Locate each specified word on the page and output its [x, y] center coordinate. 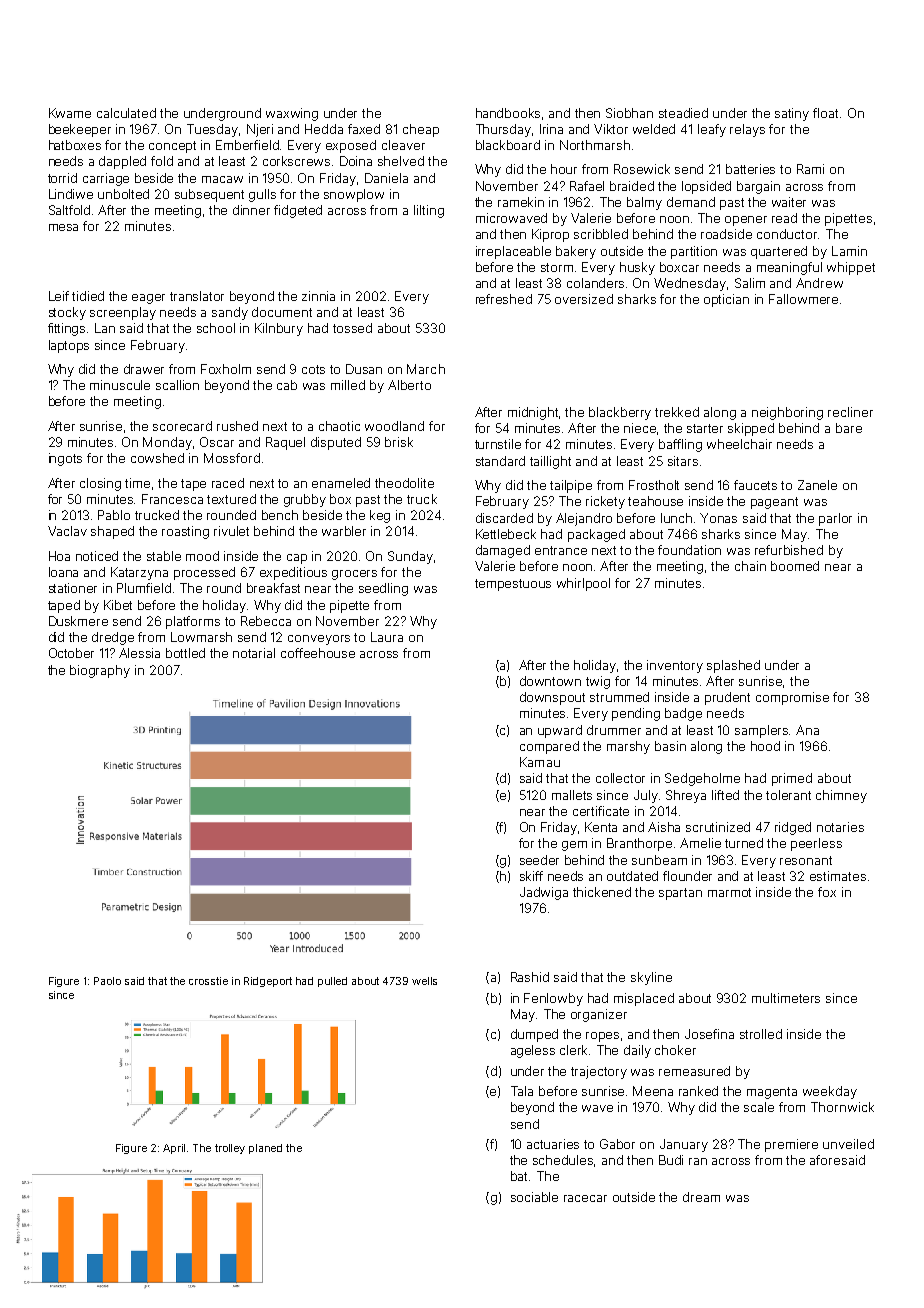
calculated [126, 113]
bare [849, 428]
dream [701, 1197]
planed [265, 1149]
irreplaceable [513, 252]
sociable [534, 1197]
